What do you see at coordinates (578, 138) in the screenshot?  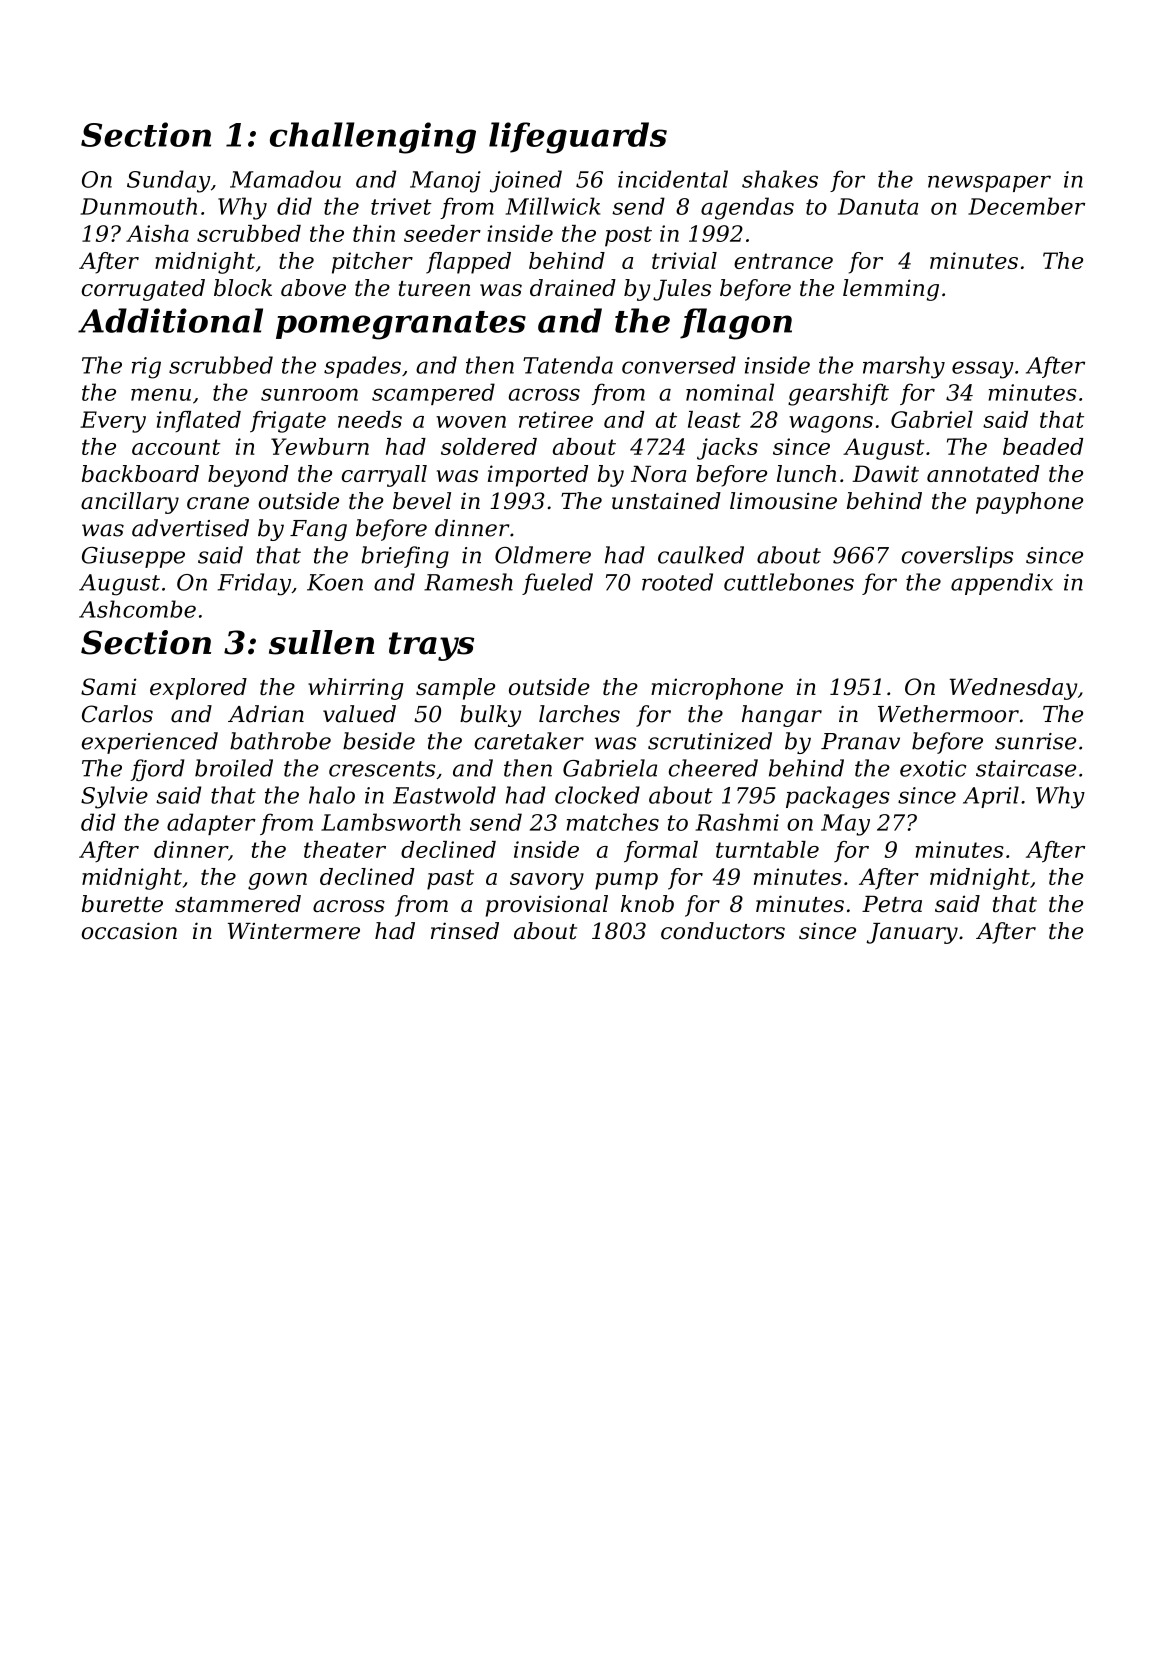 I see `lifeguards` at bounding box center [578, 138].
